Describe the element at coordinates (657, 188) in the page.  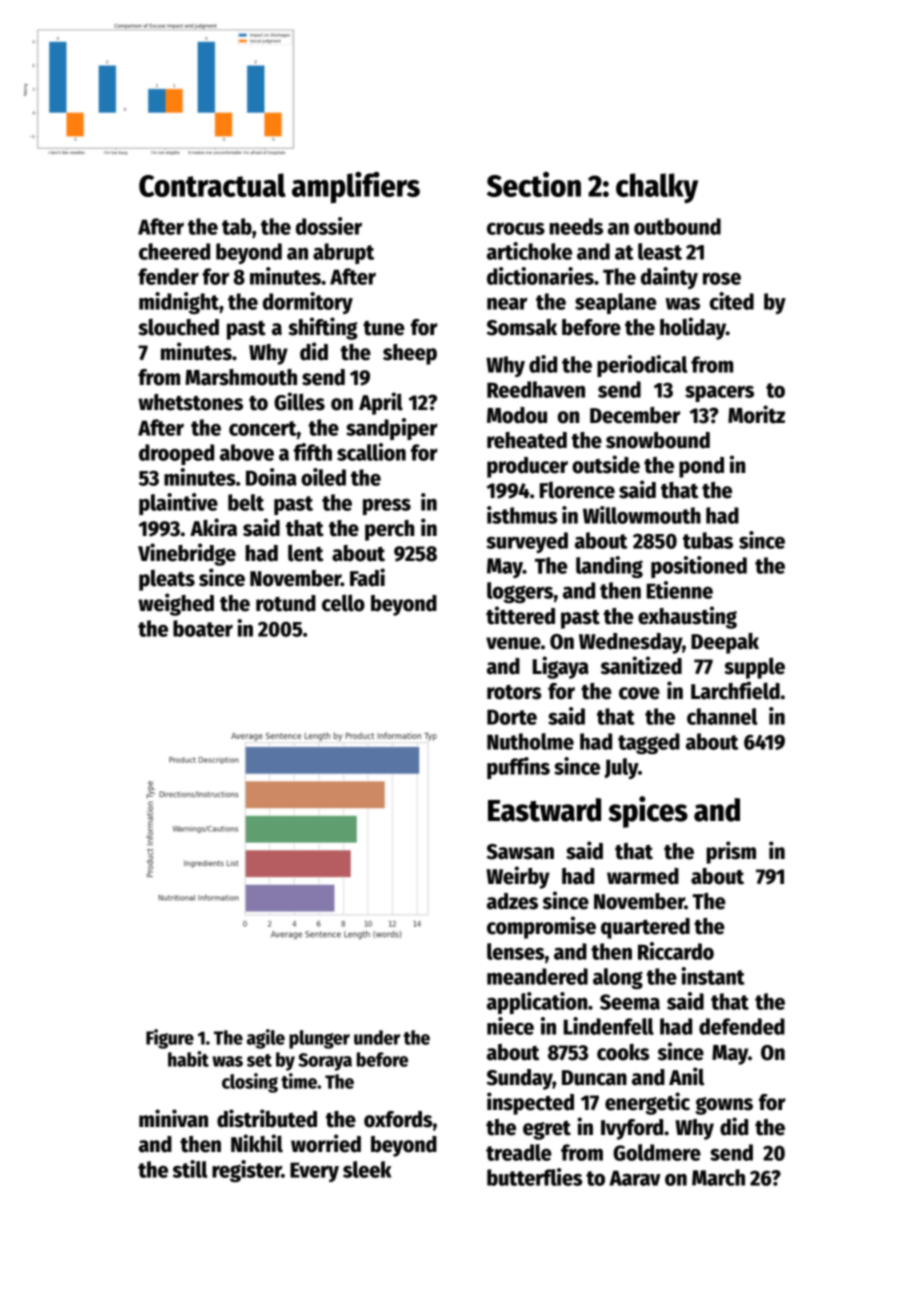
I see `chalky` at that location.
